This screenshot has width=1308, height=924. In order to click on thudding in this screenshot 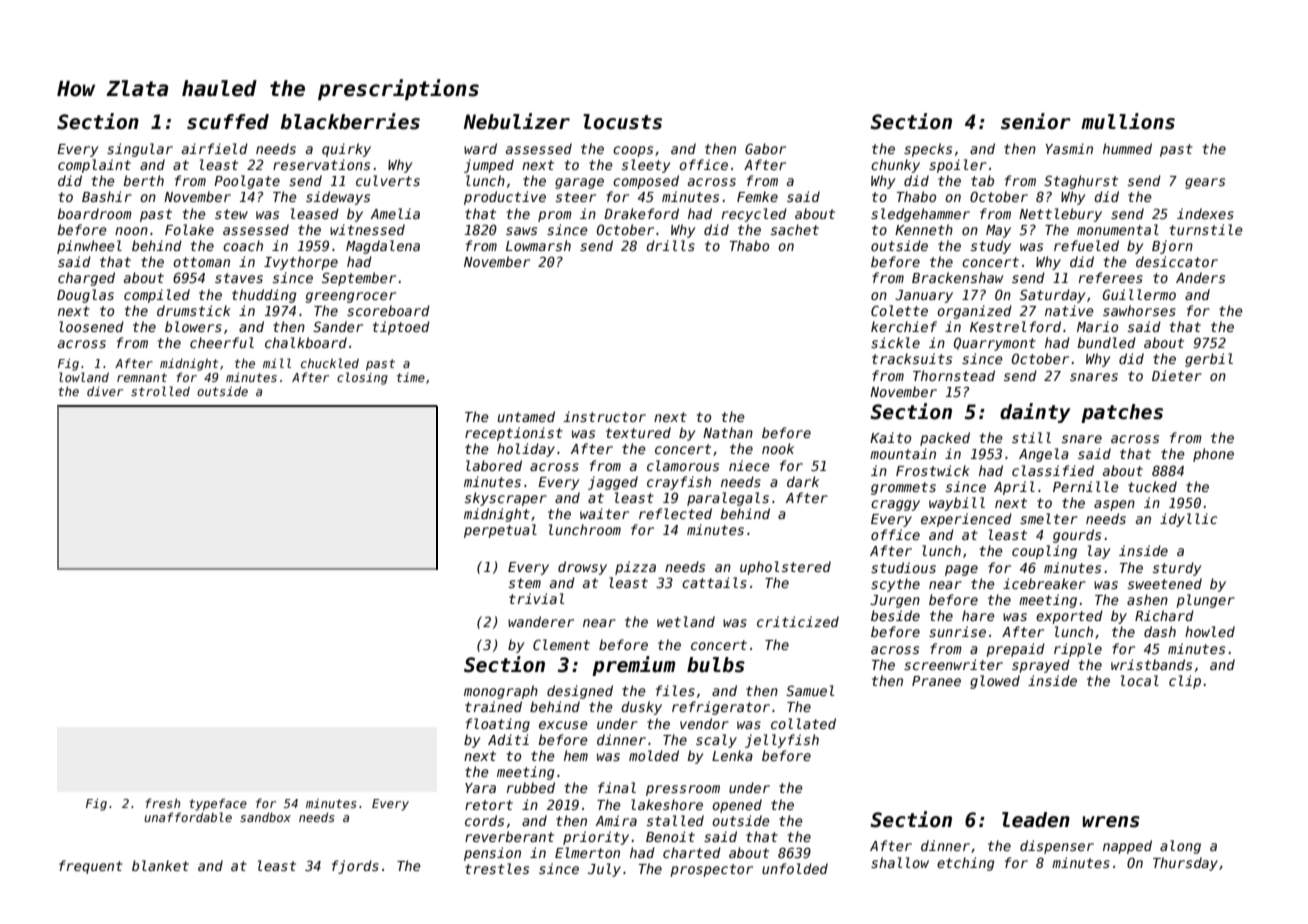, I will do `click(264, 296)`.
